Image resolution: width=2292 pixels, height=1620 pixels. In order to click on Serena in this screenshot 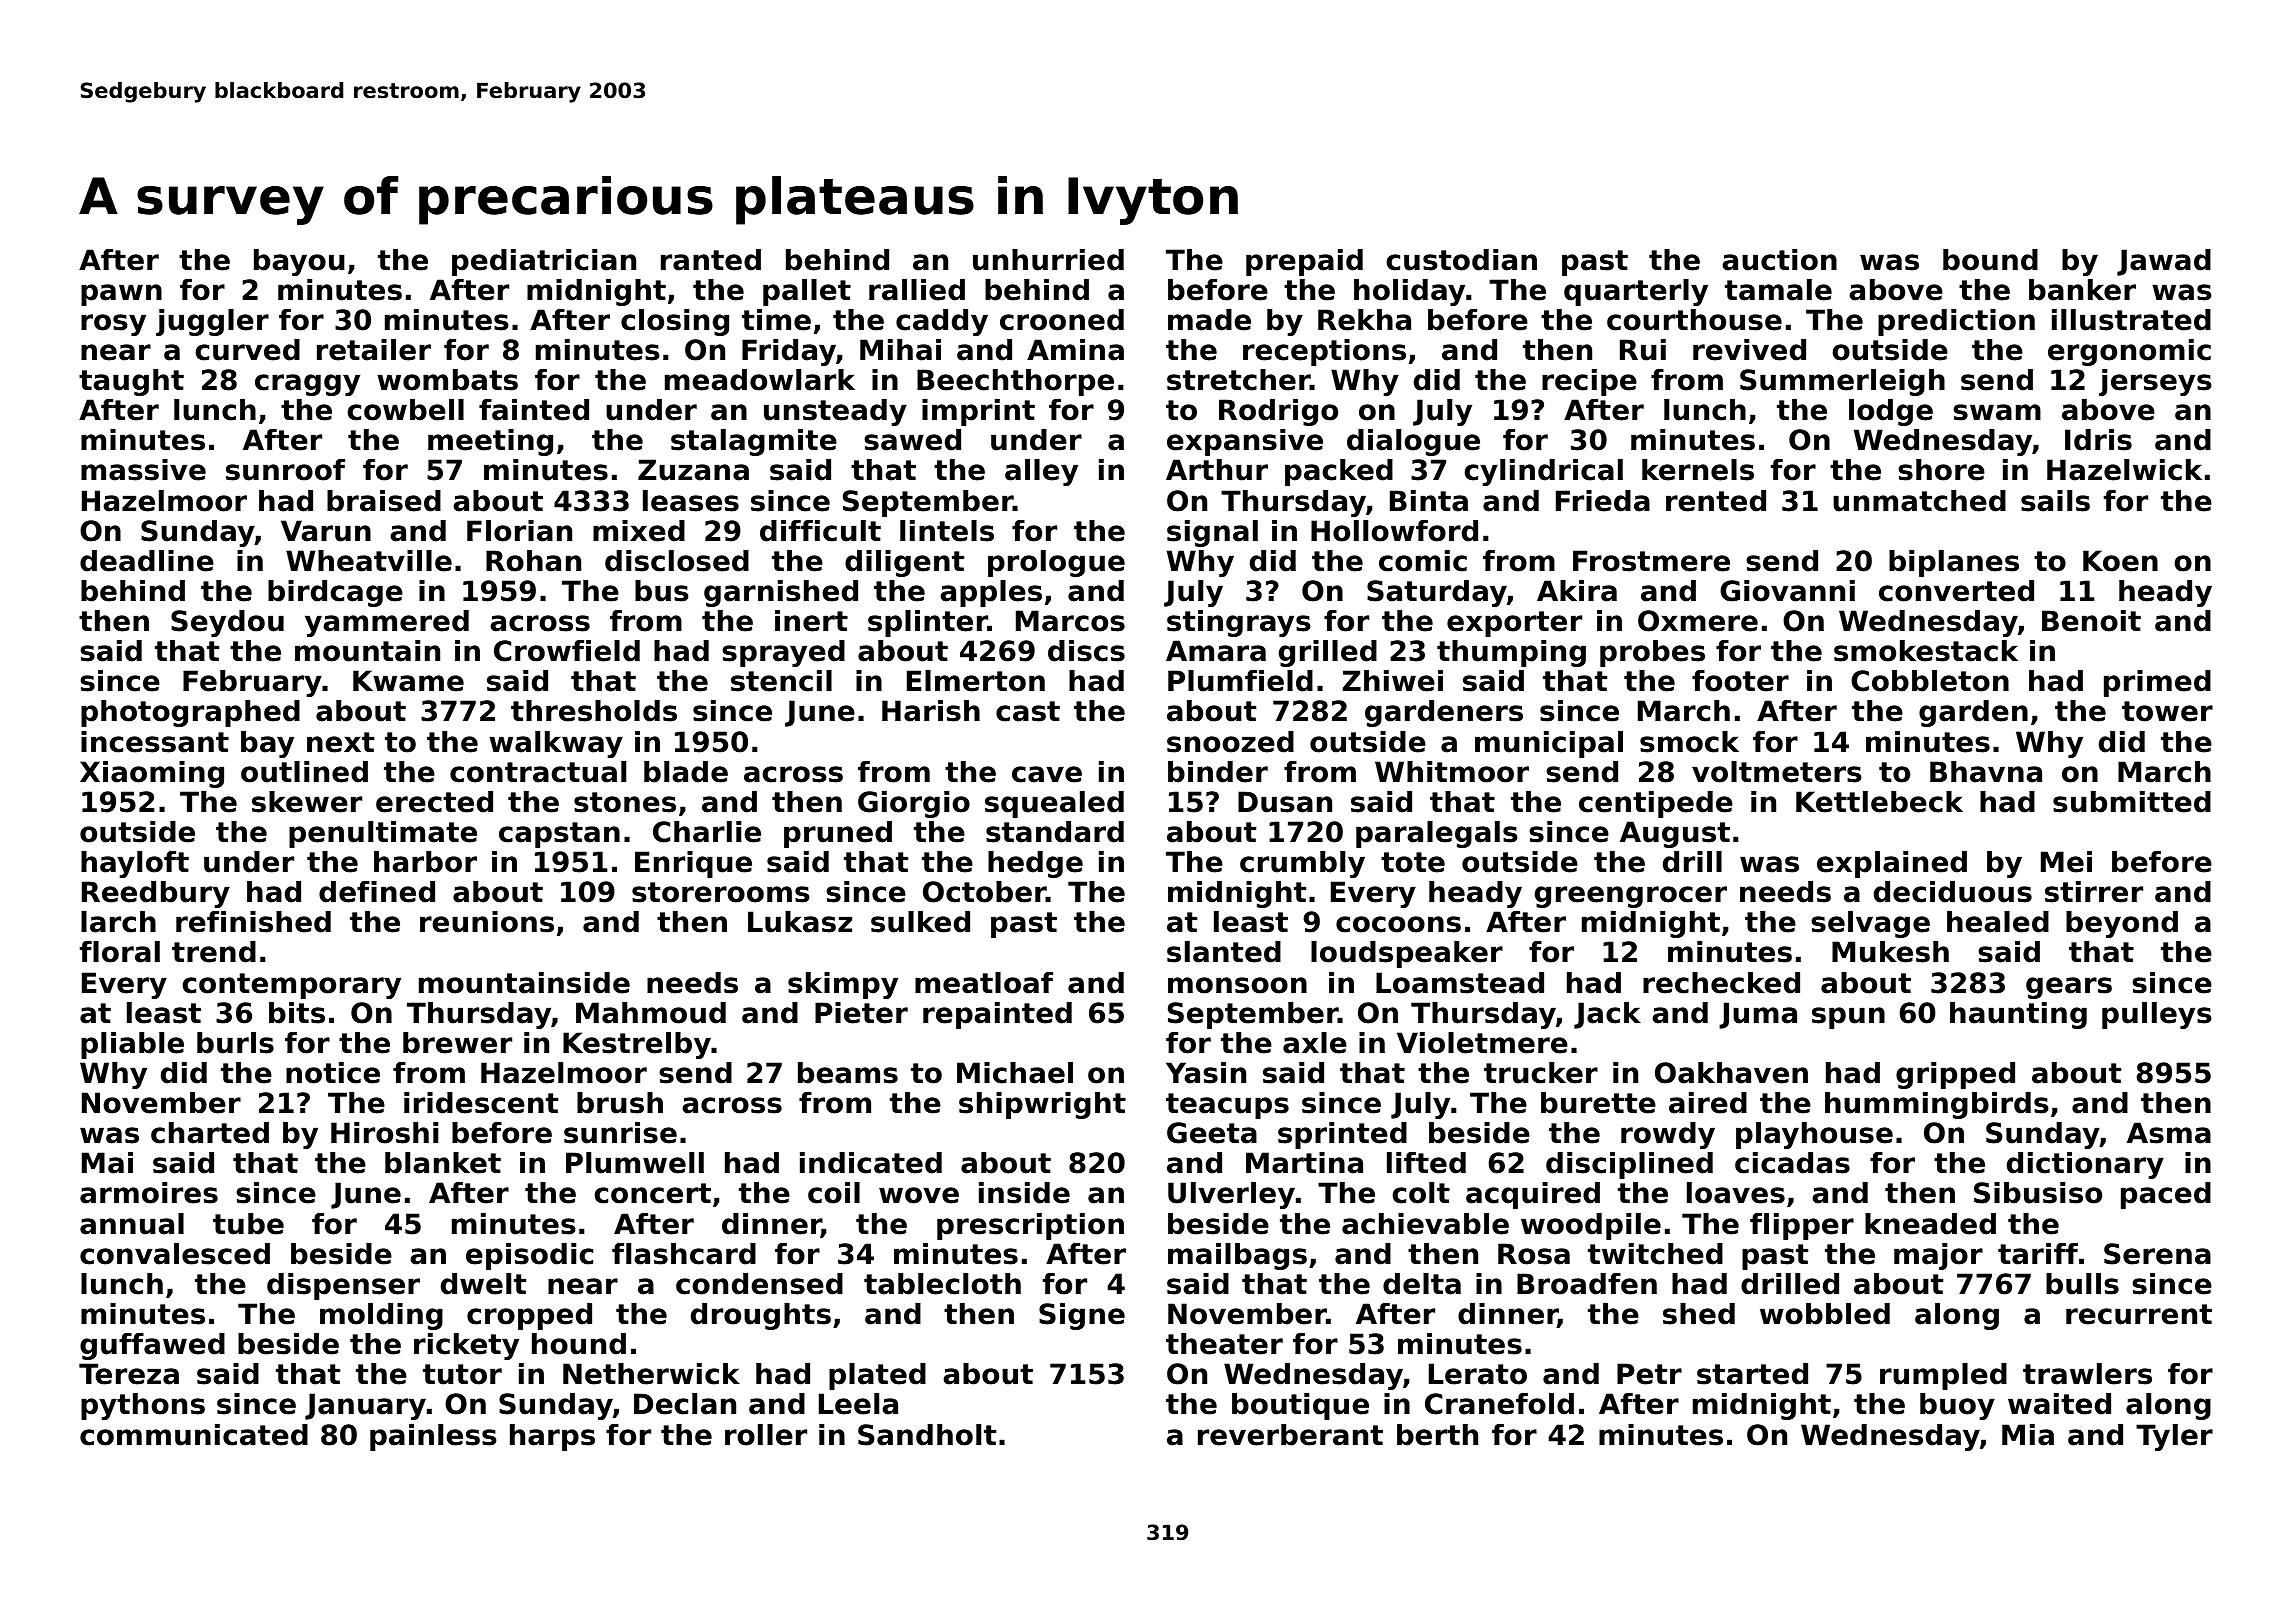, I will do `click(2157, 1254)`.
